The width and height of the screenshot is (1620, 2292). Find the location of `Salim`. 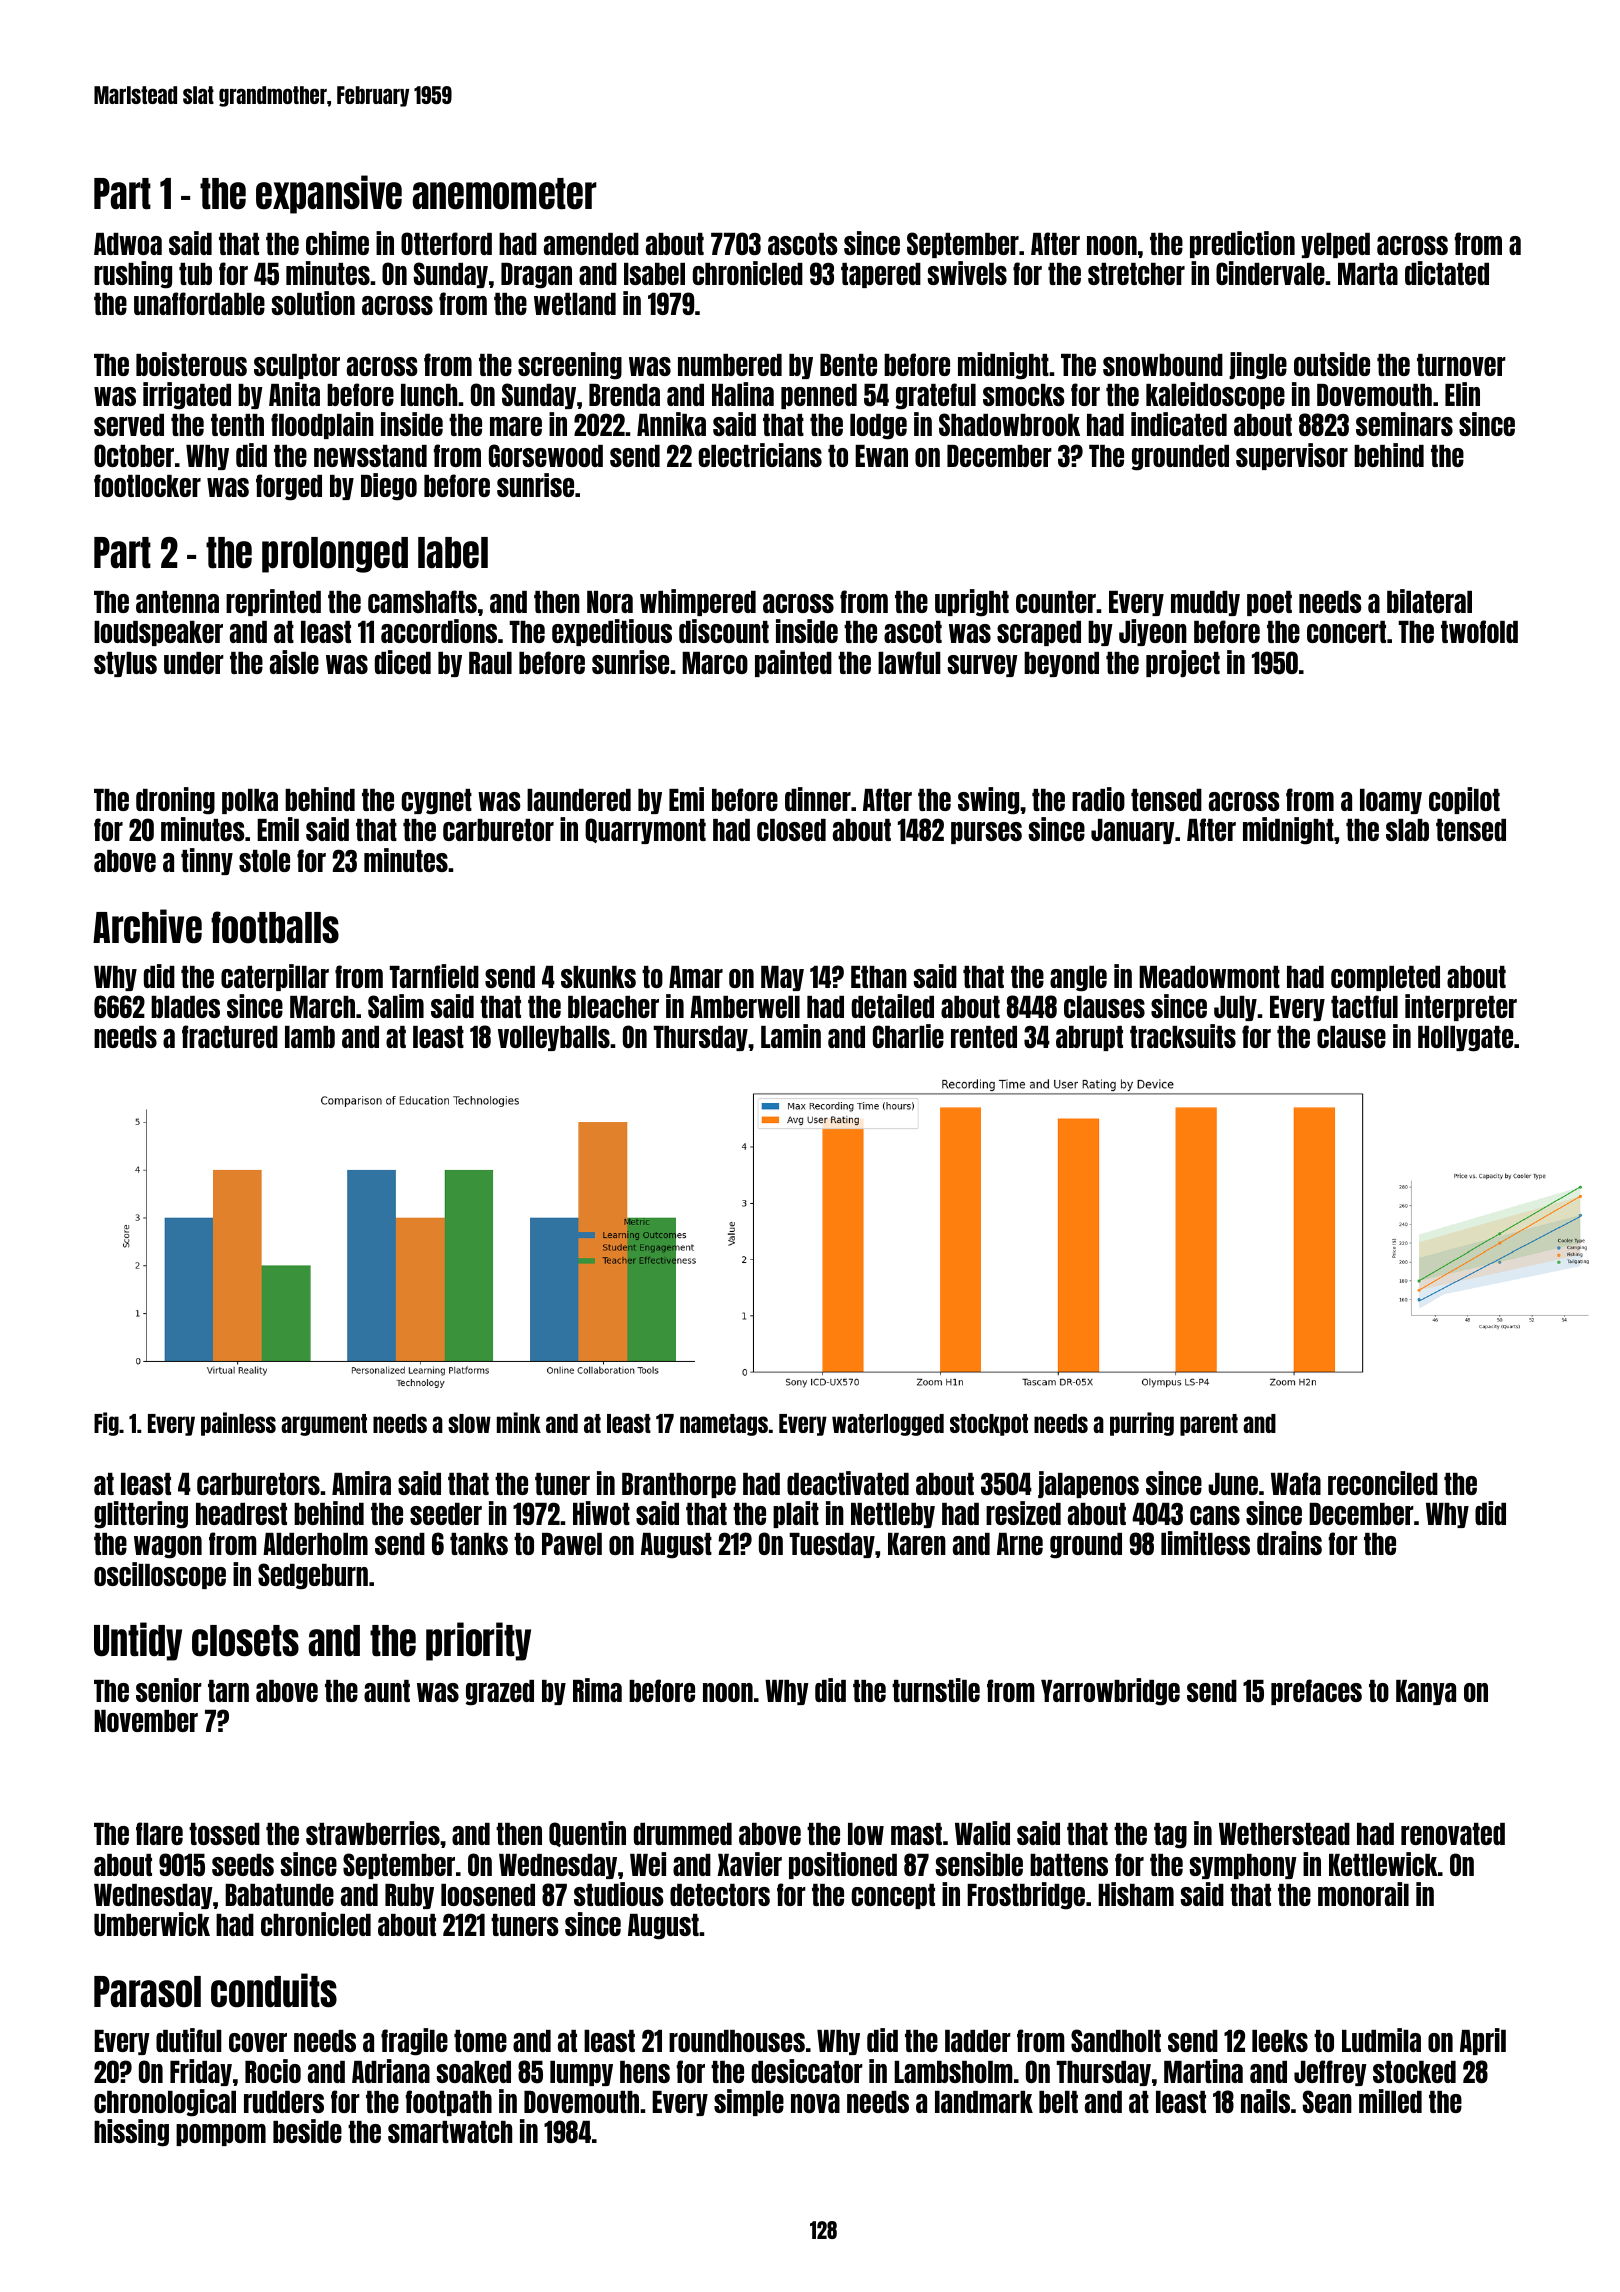

Salim is located at coordinates (396, 1006).
